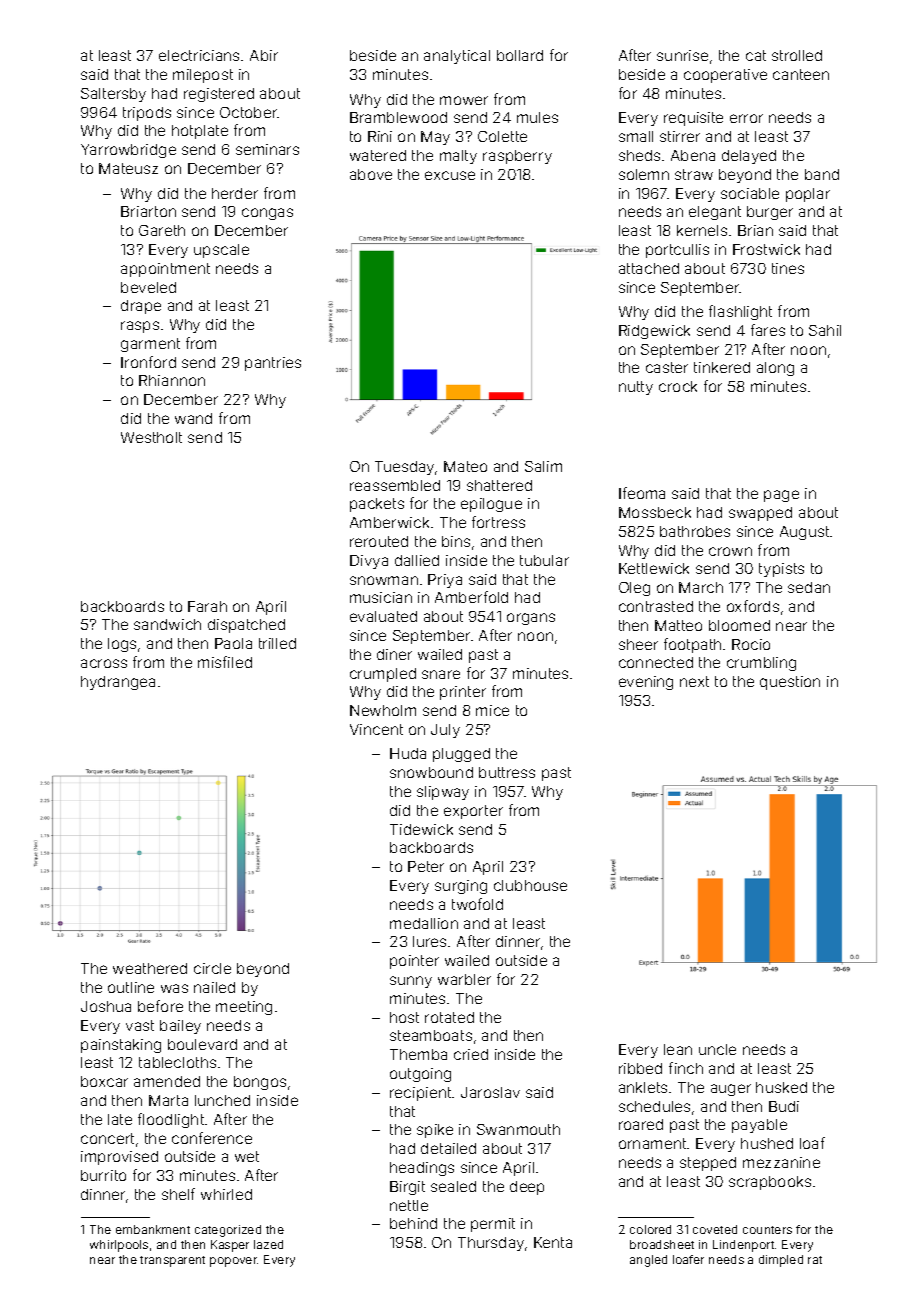  I want to click on cried, so click(471, 1054).
